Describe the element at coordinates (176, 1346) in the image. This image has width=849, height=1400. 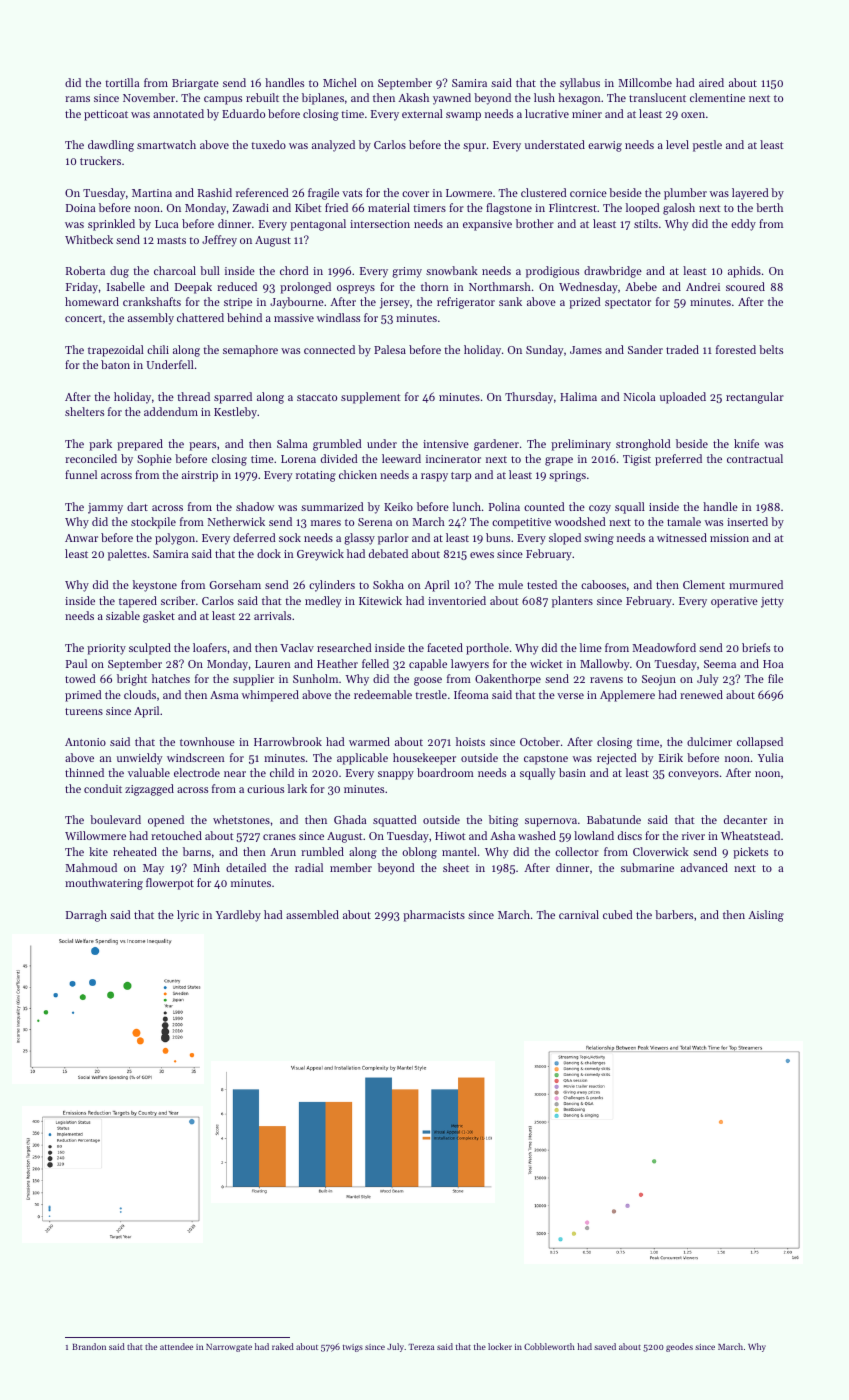
I see `attendee` at that location.
